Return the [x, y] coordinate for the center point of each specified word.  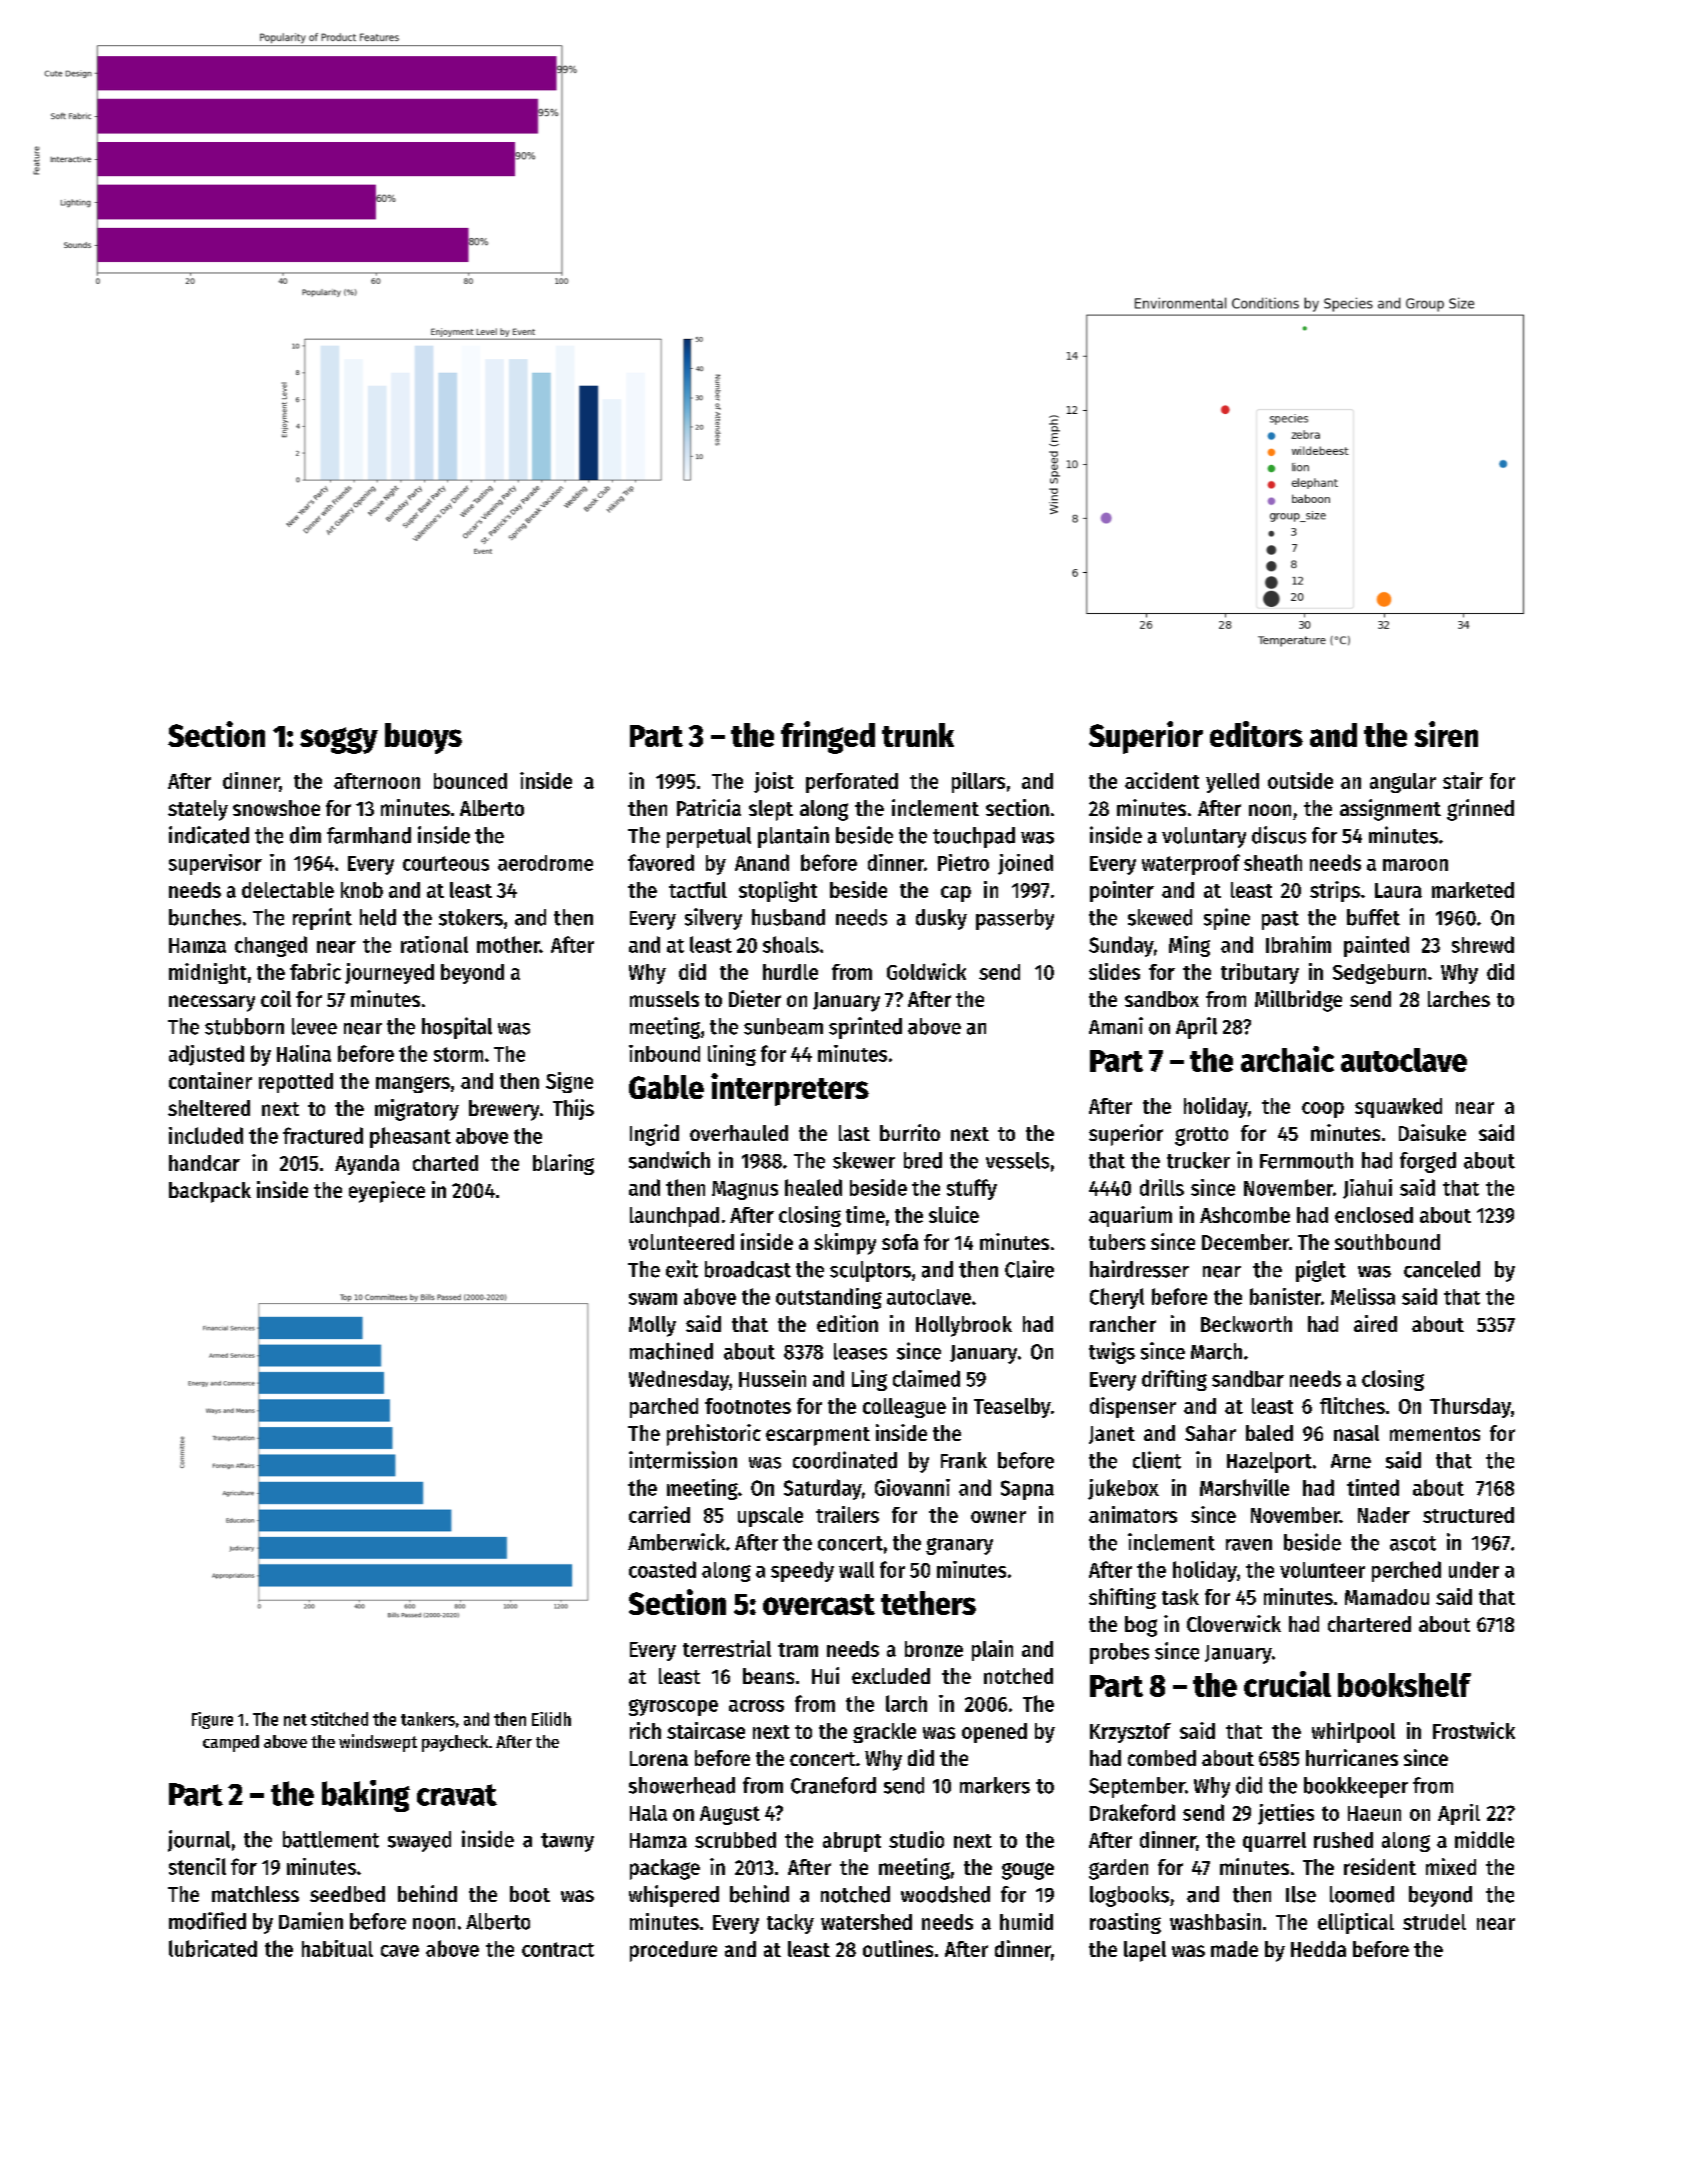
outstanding [829, 1298]
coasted [662, 1569]
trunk [918, 735]
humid [1026, 1921]
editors [1256, 734]
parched [664, 1408]
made [1234, 1949]
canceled [1442, 1269]
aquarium [1130, 1216]
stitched [339, 1719]
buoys [423, 738]
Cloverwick [1234, 1623]
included [206, 1135]
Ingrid [654, 1135]
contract [558, 1949]
